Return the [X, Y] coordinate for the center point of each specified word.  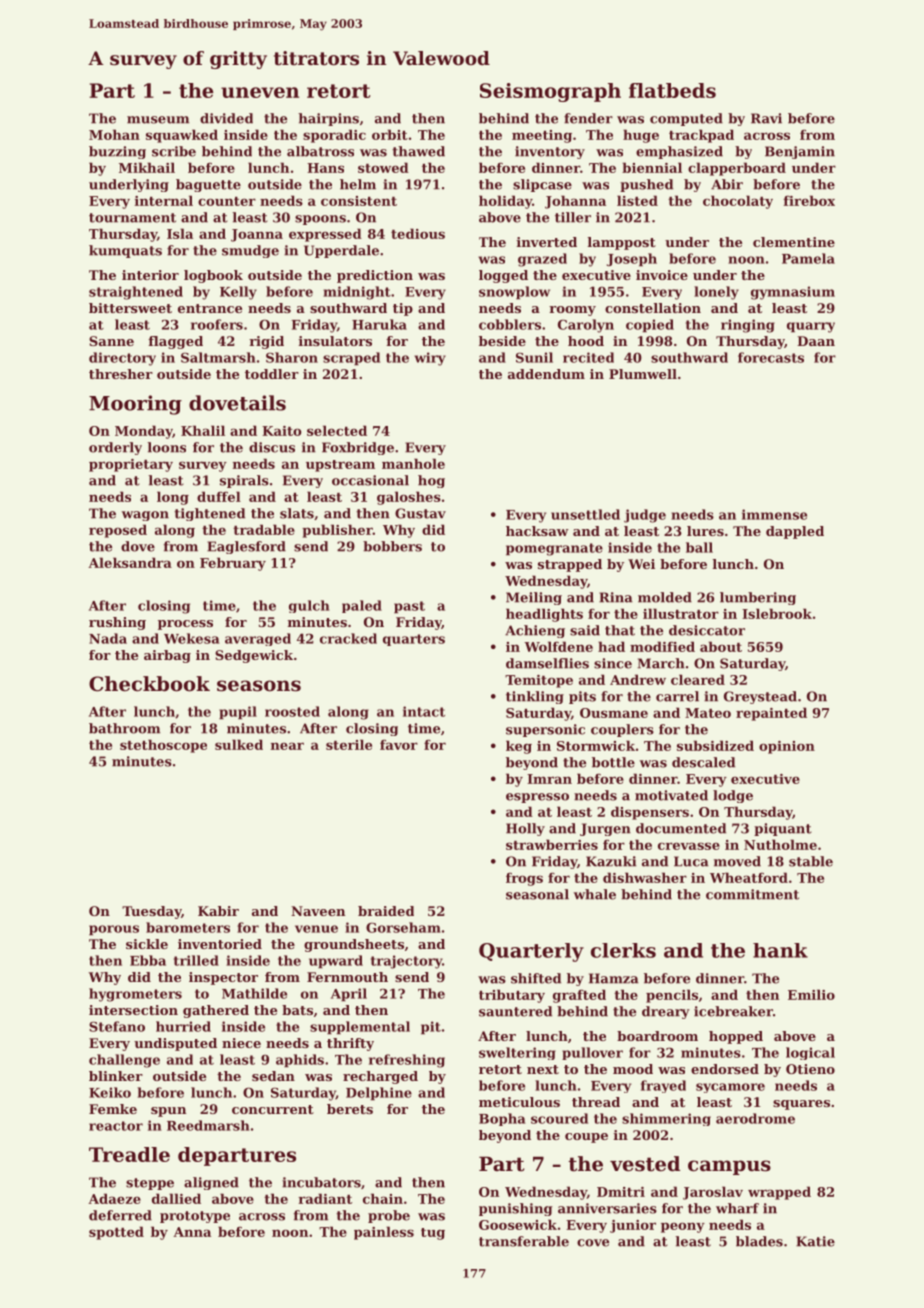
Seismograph [550, 92]
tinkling [535, 697]
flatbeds [672, 90]
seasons [259, 686]
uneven [260, 92]
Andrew [638, 679]
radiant [325, 1198]
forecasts [771, 357]
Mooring [135, 405]
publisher [337, 531]
